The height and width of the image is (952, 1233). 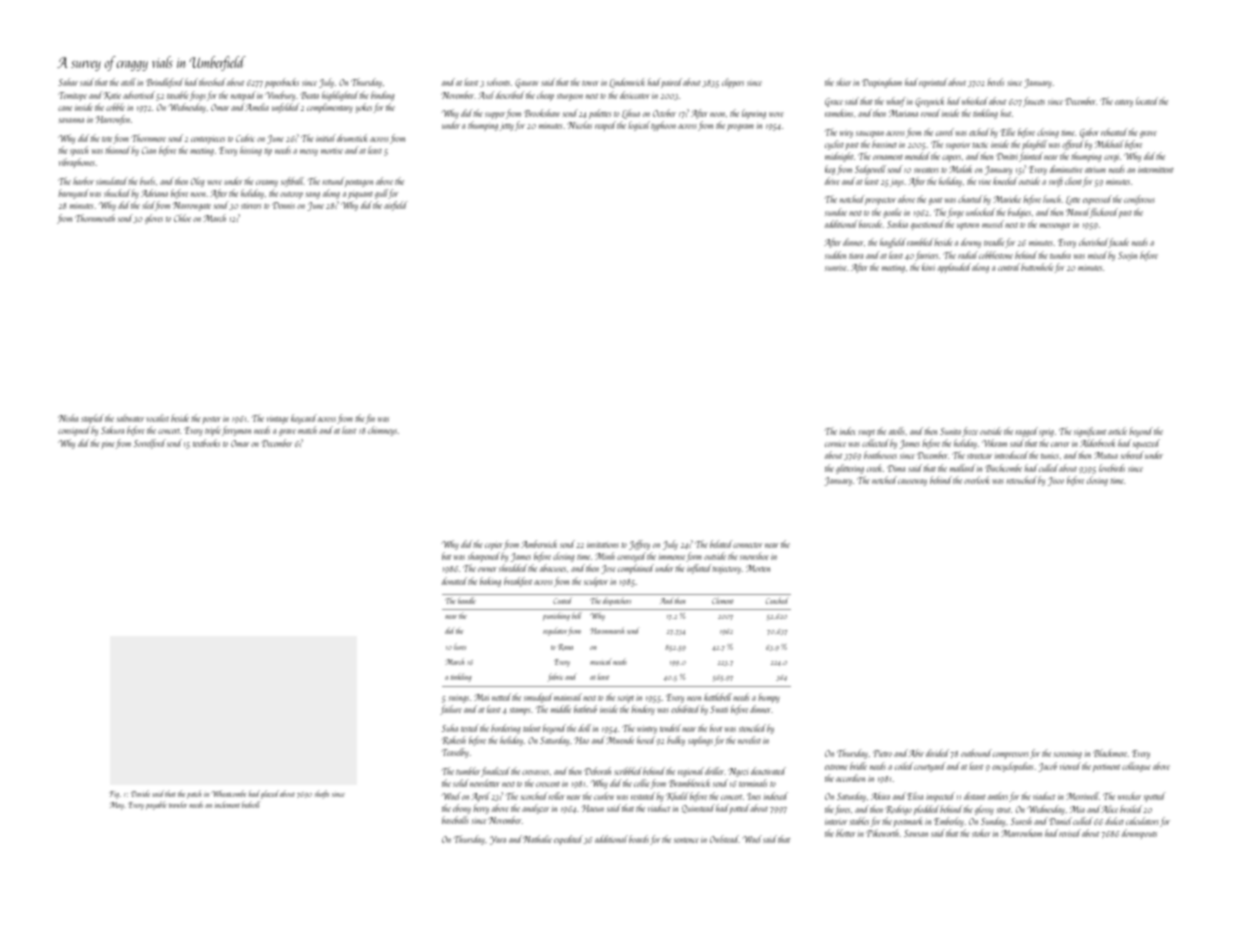 What do you see at coordinates (117, 806) in the image?
I see `May` at bounding box center [117, 806].
